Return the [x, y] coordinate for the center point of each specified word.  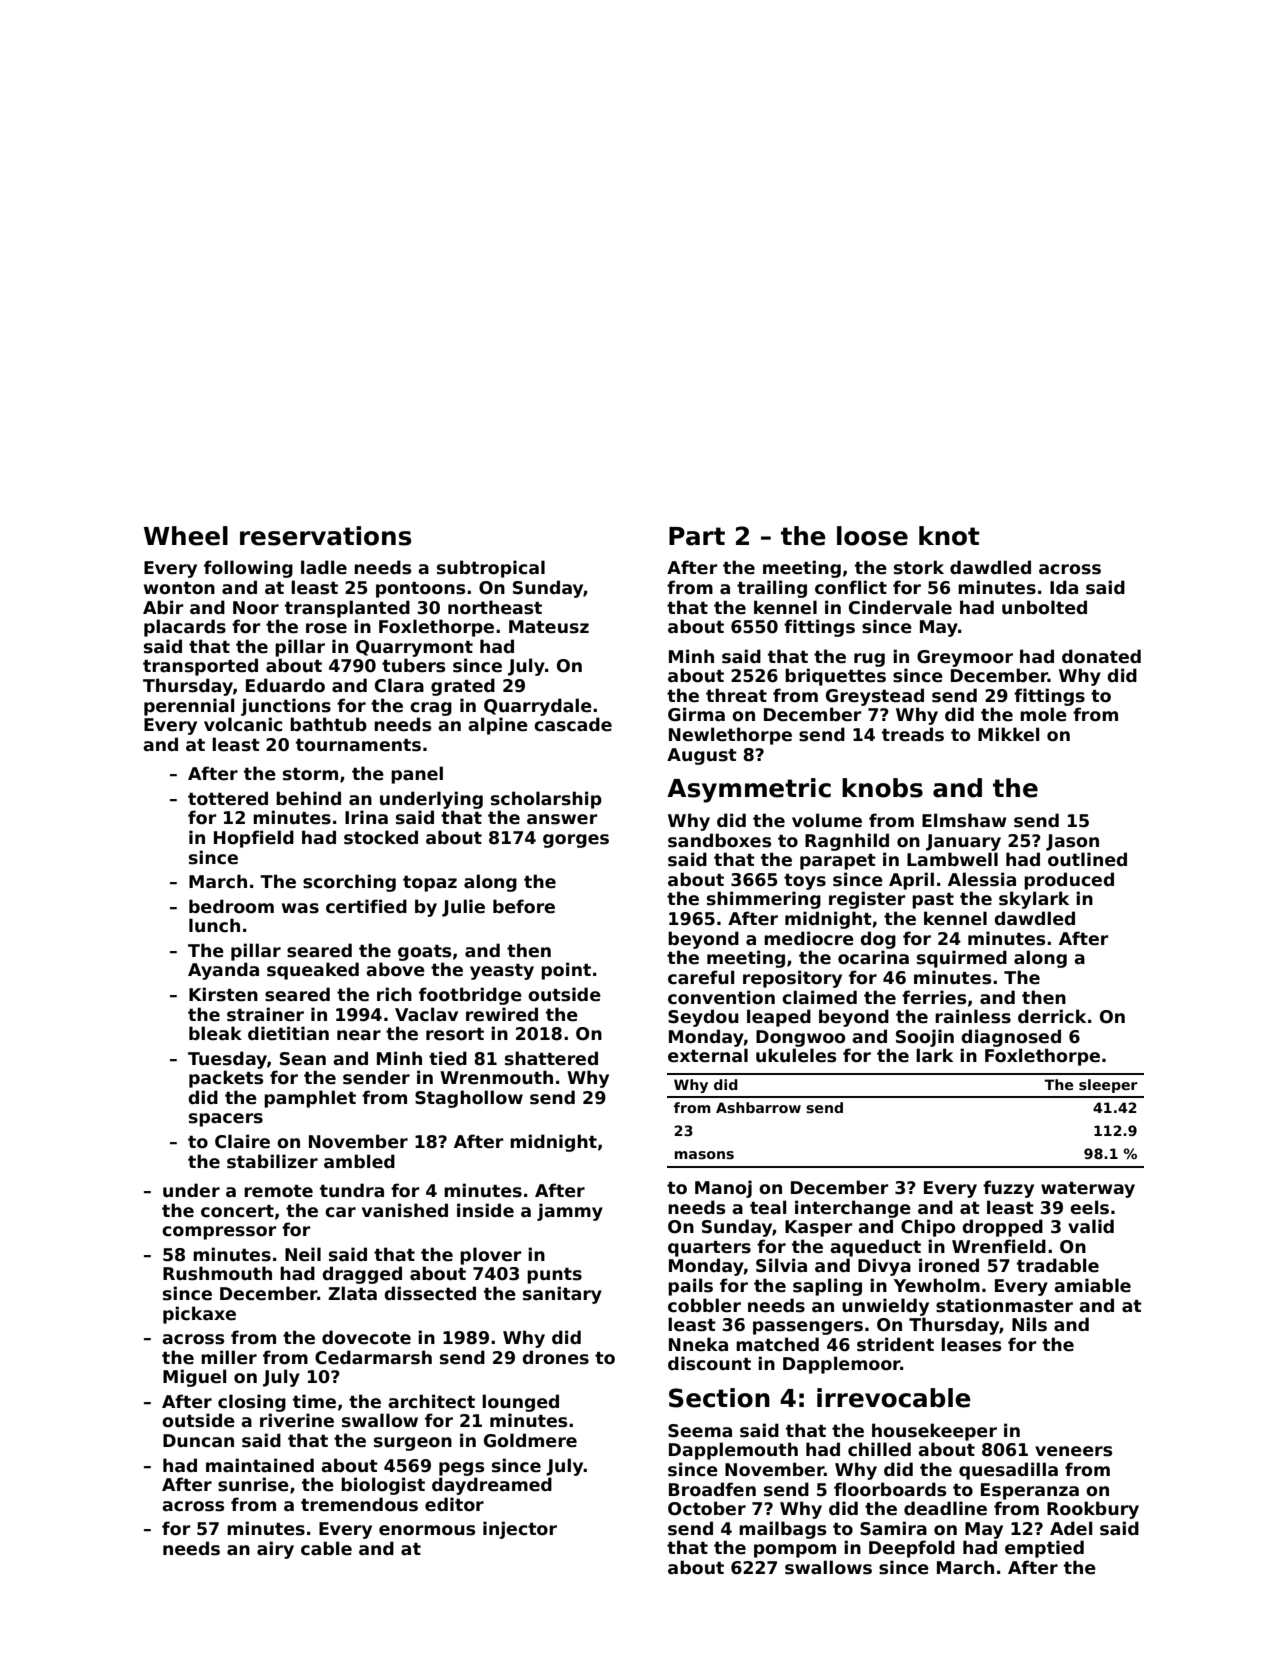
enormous [427, 1530]
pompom [795, 1551]
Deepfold [912, 1549]
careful [701, 977]
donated [1101, 656]
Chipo [928, 1228]
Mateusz [549, 627]
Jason [1072, 842]
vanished [405, 1210]
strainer [265, 1014]
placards [185, 628]
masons [704, 1155]
